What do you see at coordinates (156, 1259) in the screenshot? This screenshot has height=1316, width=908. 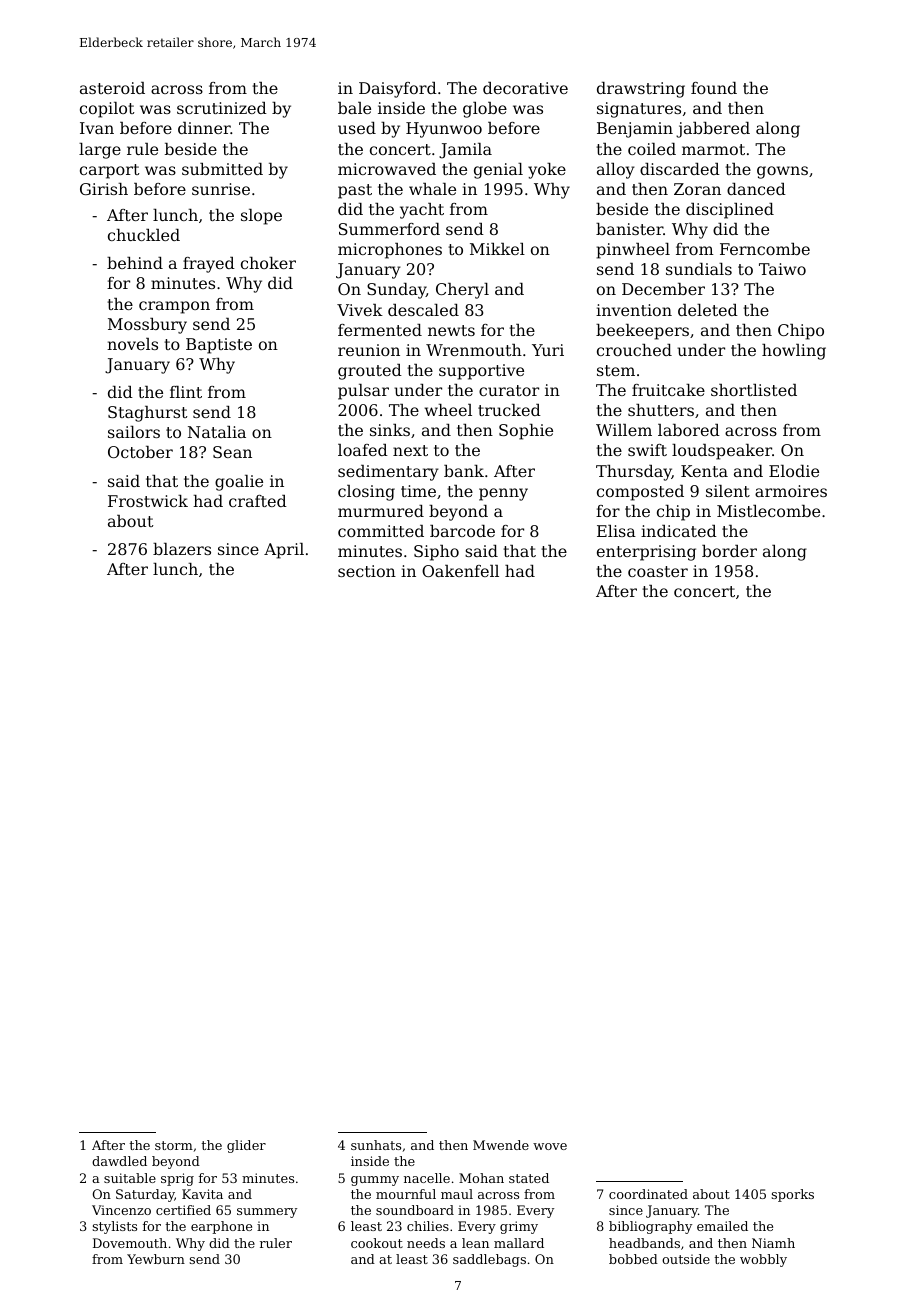 I see `Yewburn` at bounding box center [156, 1259].
